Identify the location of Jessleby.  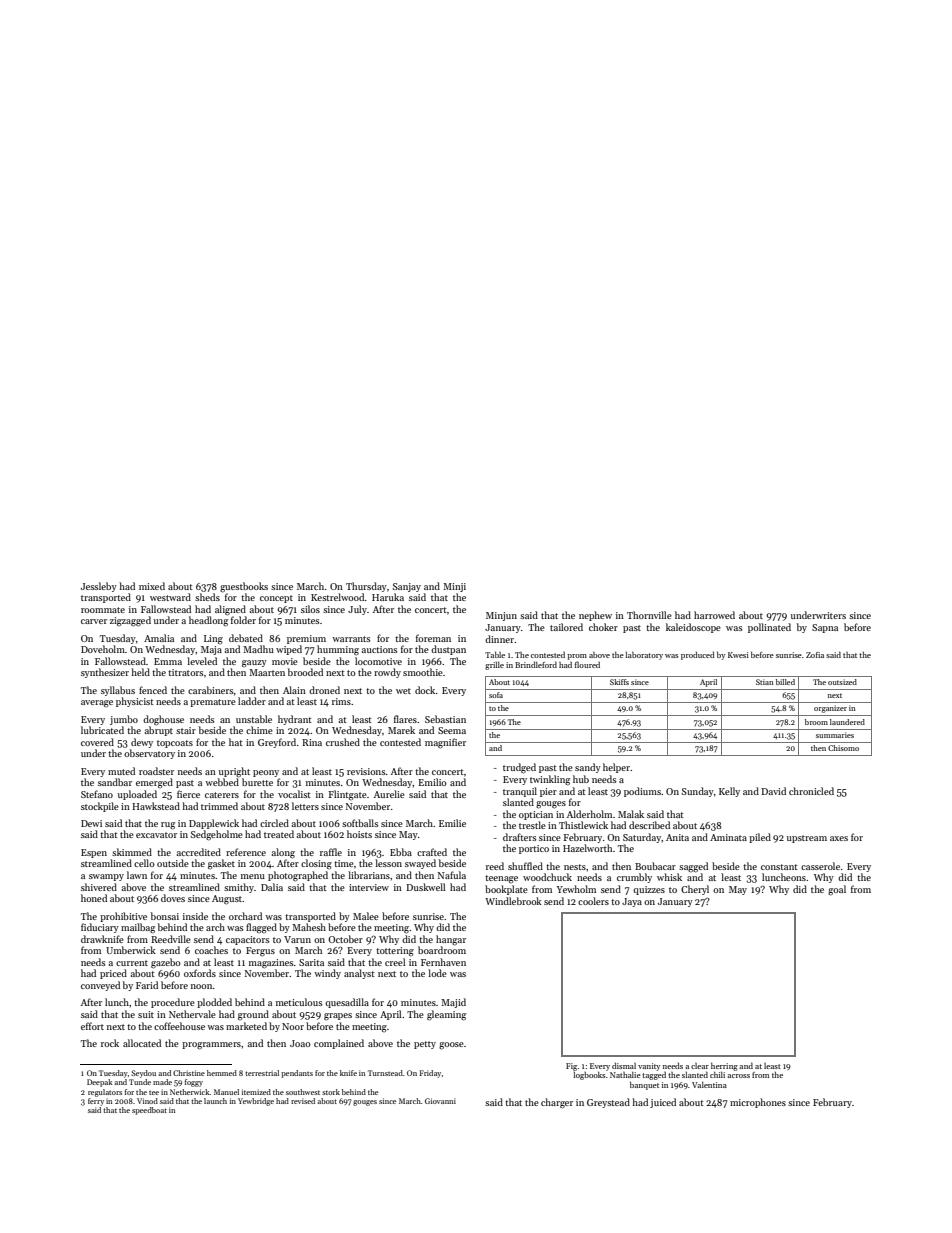
(99, 587).
